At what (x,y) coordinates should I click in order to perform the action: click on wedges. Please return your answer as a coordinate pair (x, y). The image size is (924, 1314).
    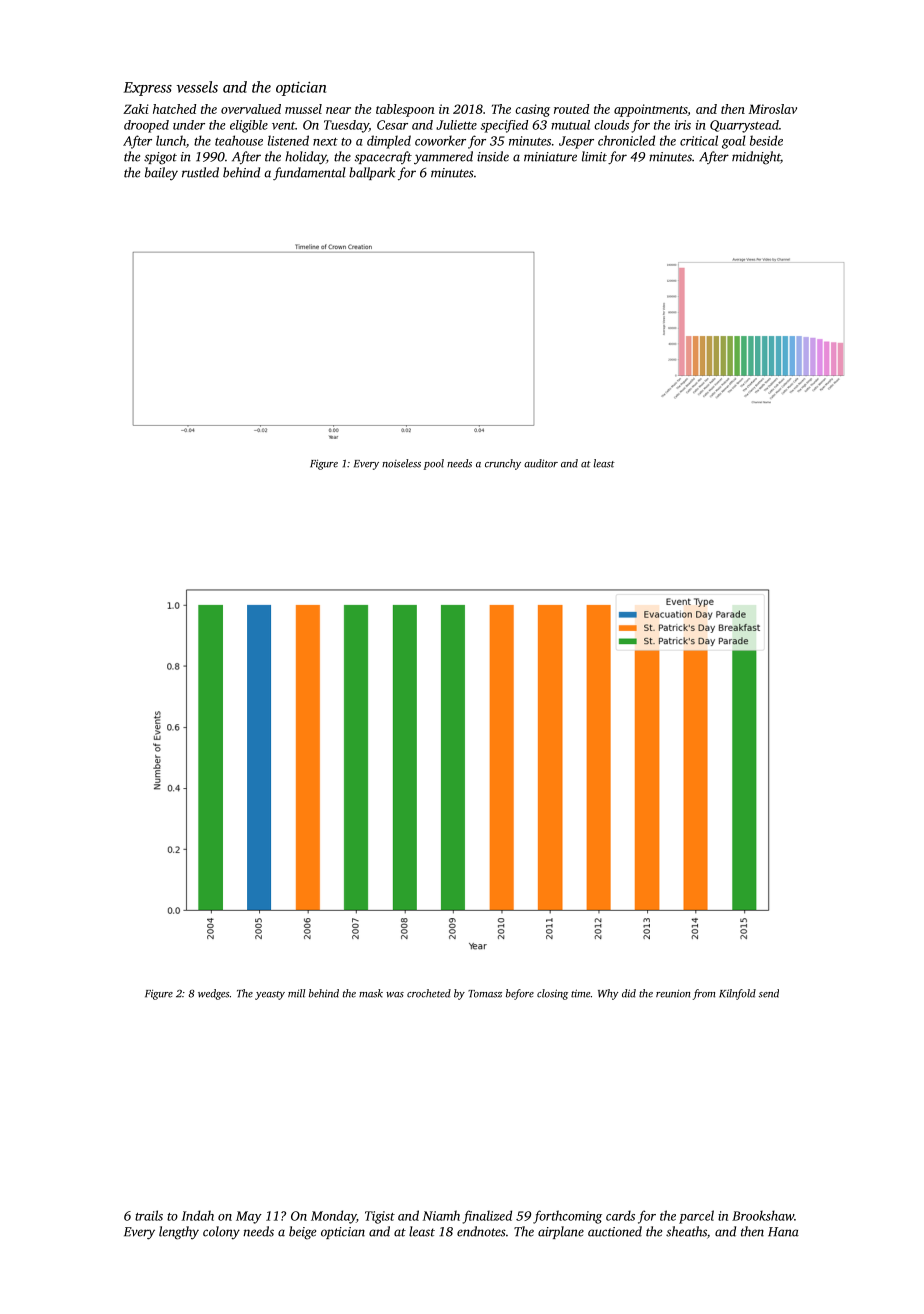
    Looking at the image, I should click on (213, 994).
